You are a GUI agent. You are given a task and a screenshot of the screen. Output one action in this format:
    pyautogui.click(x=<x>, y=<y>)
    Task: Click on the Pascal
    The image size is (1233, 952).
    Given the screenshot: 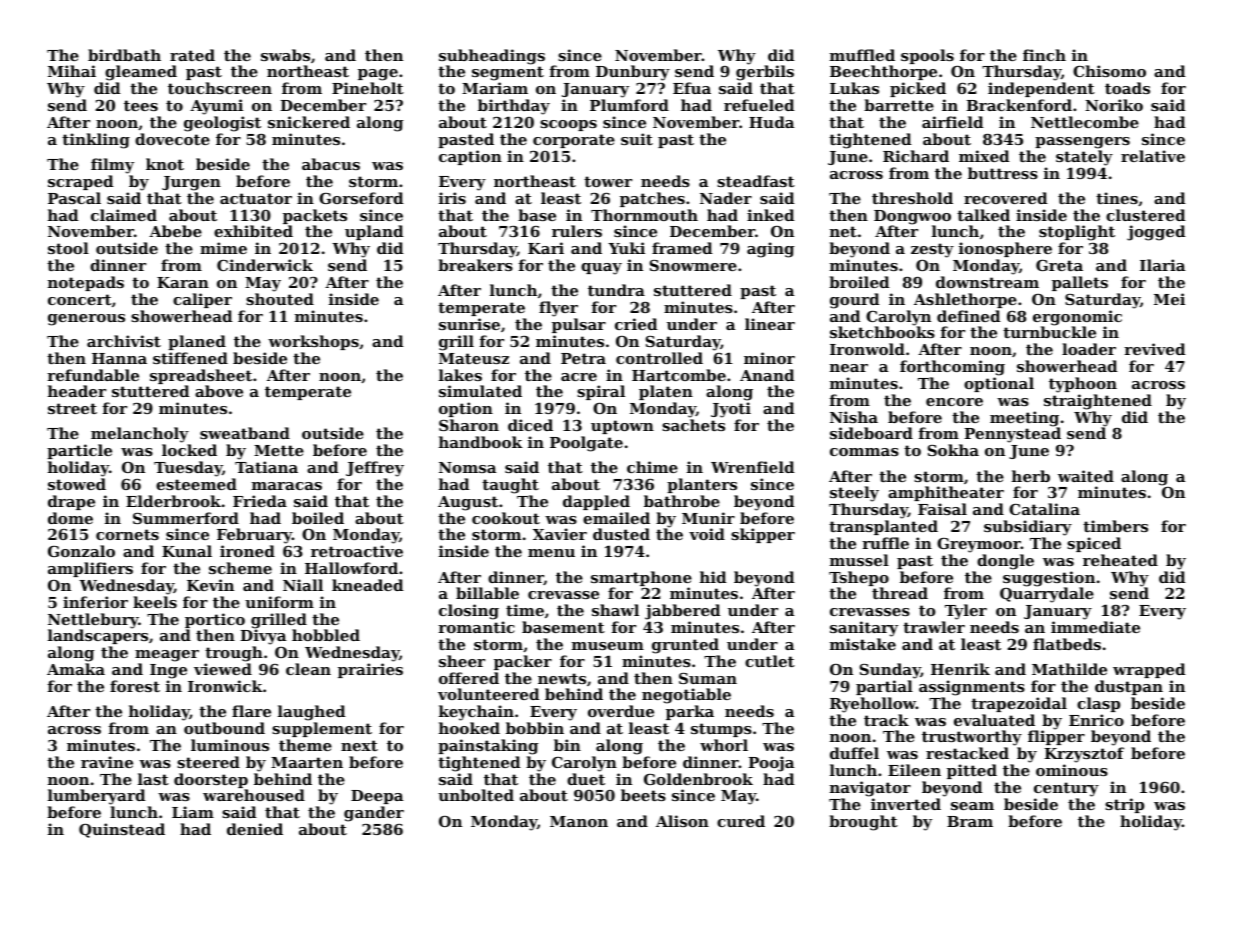 What is the action you would take?
    pyautogui.click(x=74, y=198)
